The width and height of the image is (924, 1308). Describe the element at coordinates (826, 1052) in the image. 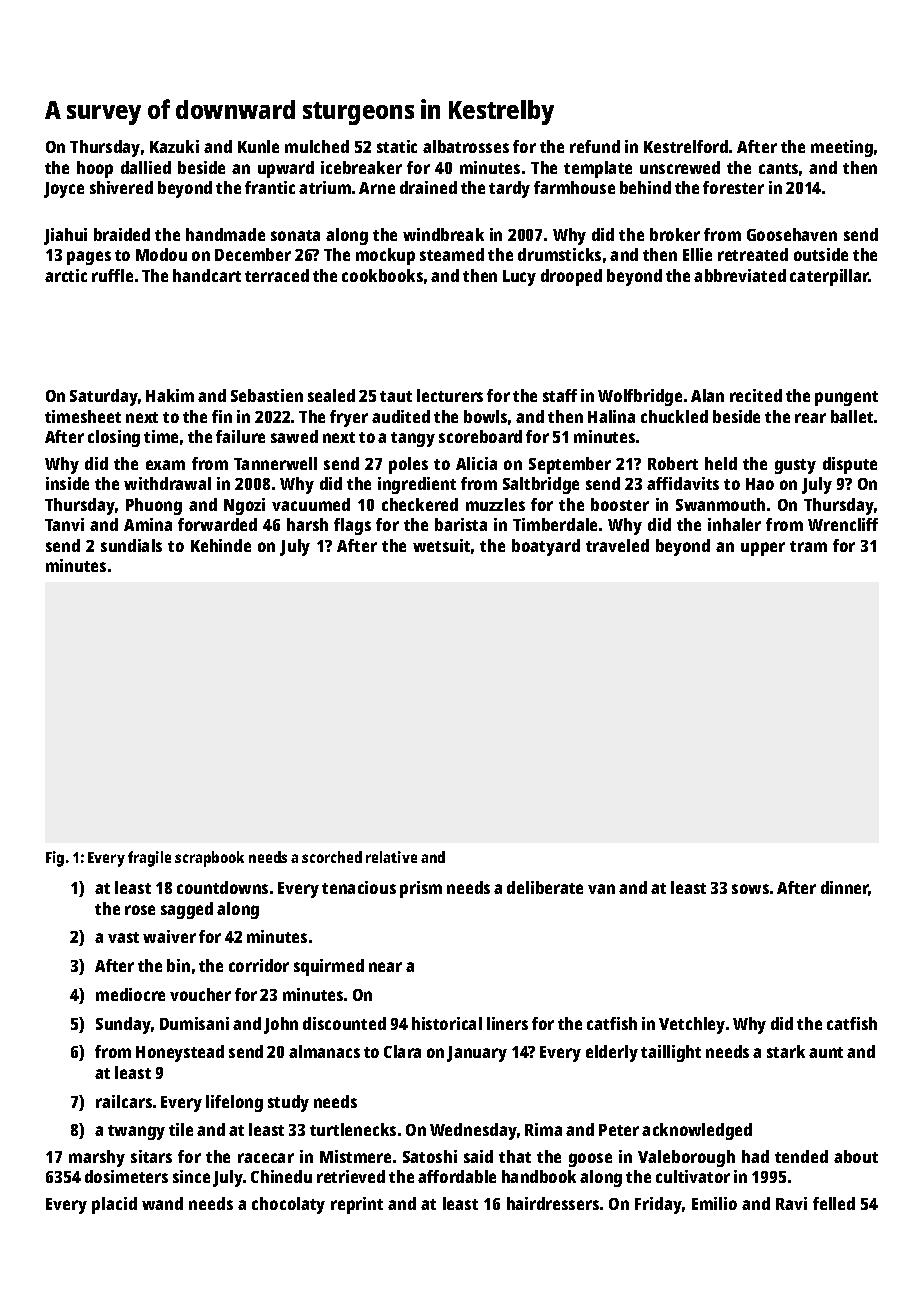

I see `aunt` at that location.
